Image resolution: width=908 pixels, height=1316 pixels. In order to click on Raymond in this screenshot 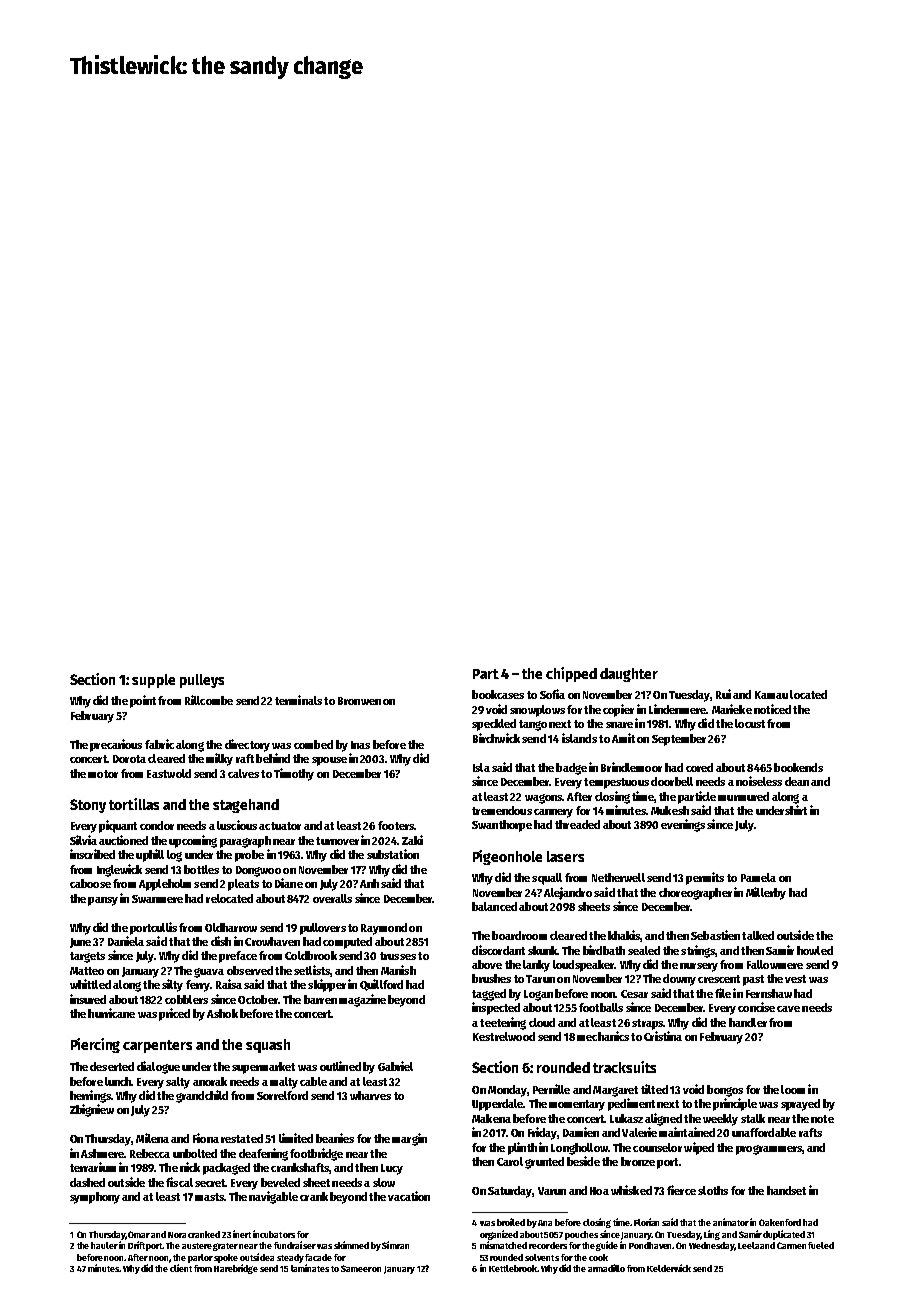, I will do `click(384, 929)`.
